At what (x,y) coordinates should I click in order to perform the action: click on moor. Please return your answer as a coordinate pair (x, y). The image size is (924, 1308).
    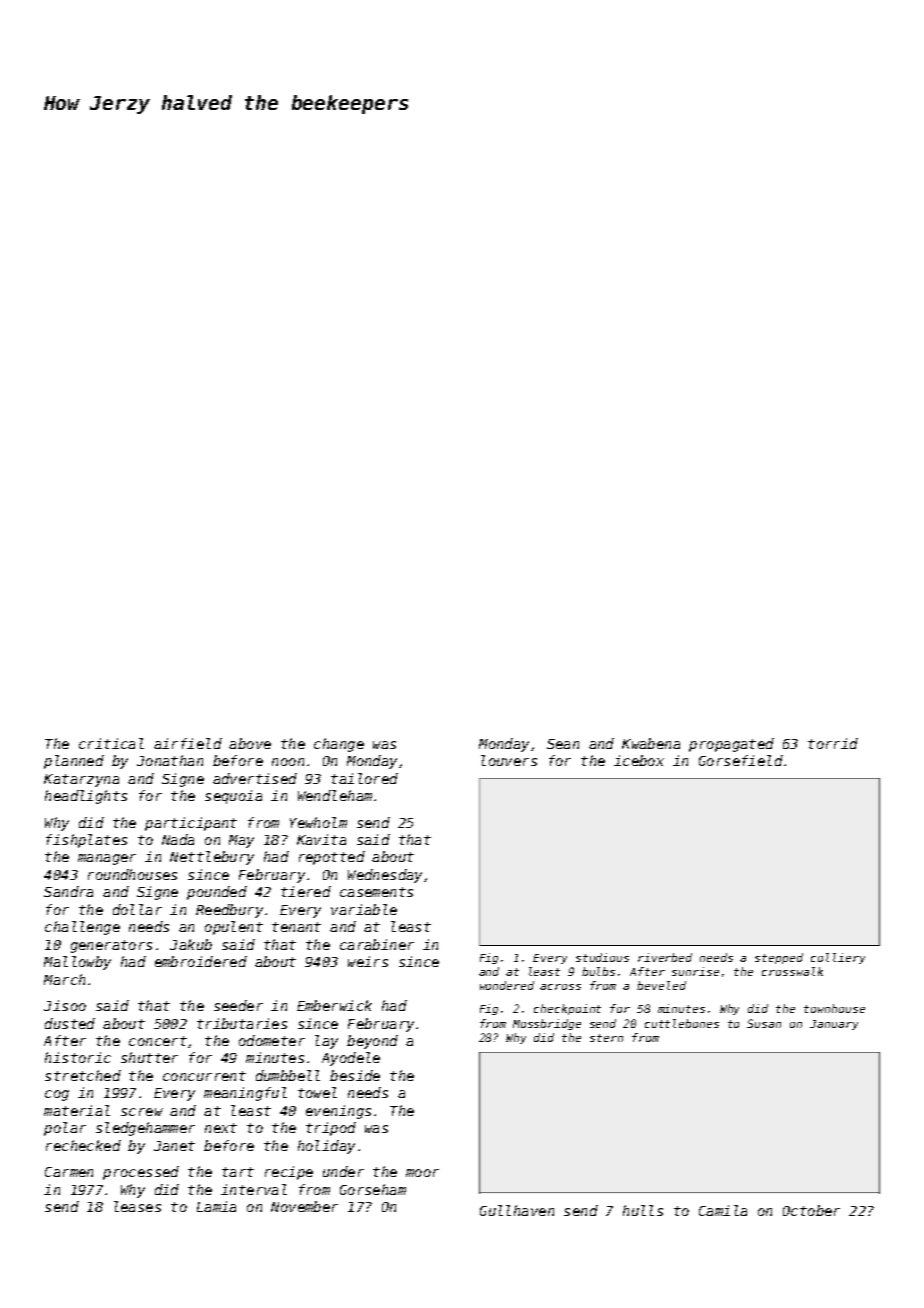
    Looking at the image, I should click on (422, 1173).
